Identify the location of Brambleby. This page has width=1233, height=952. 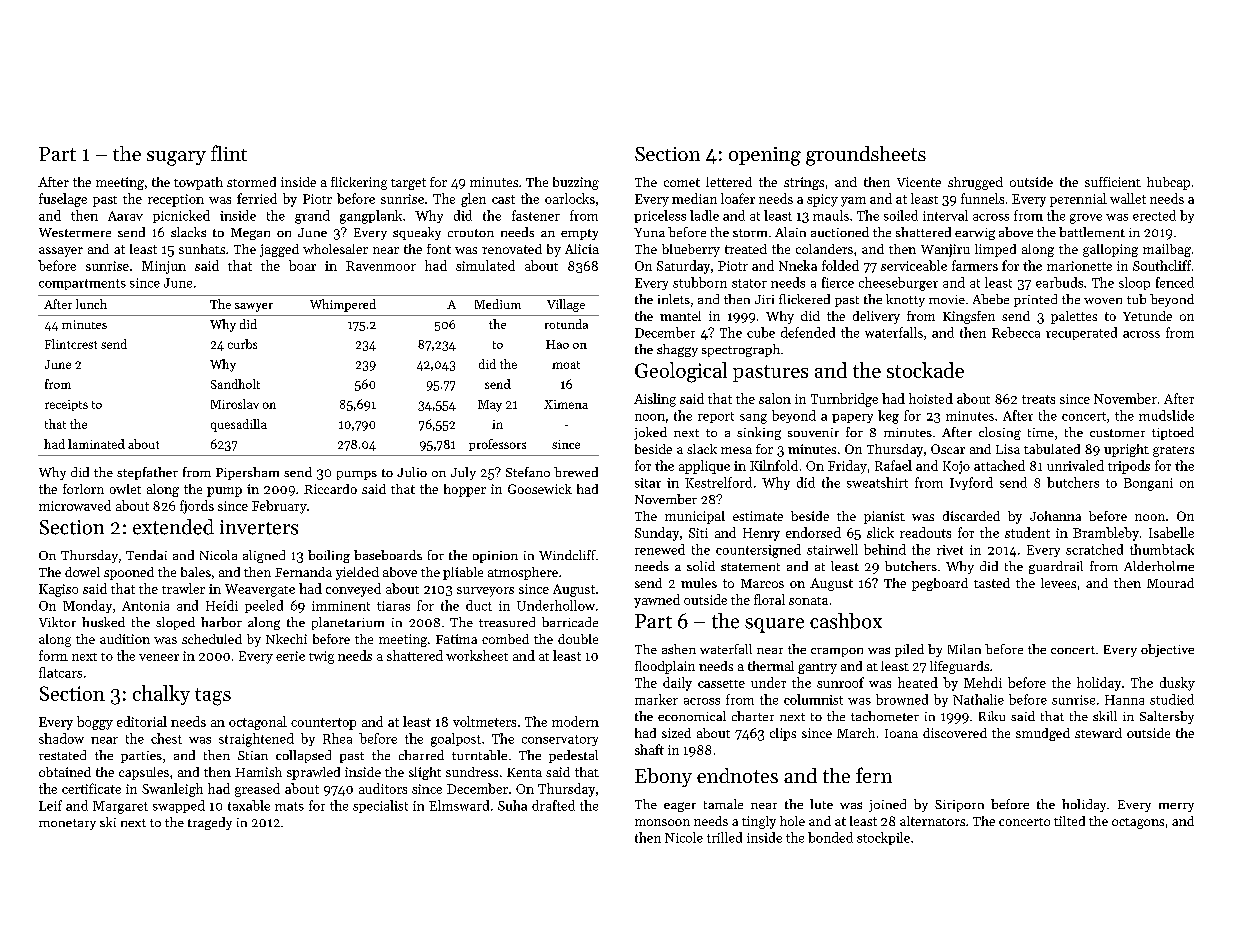
(1106, 534).
